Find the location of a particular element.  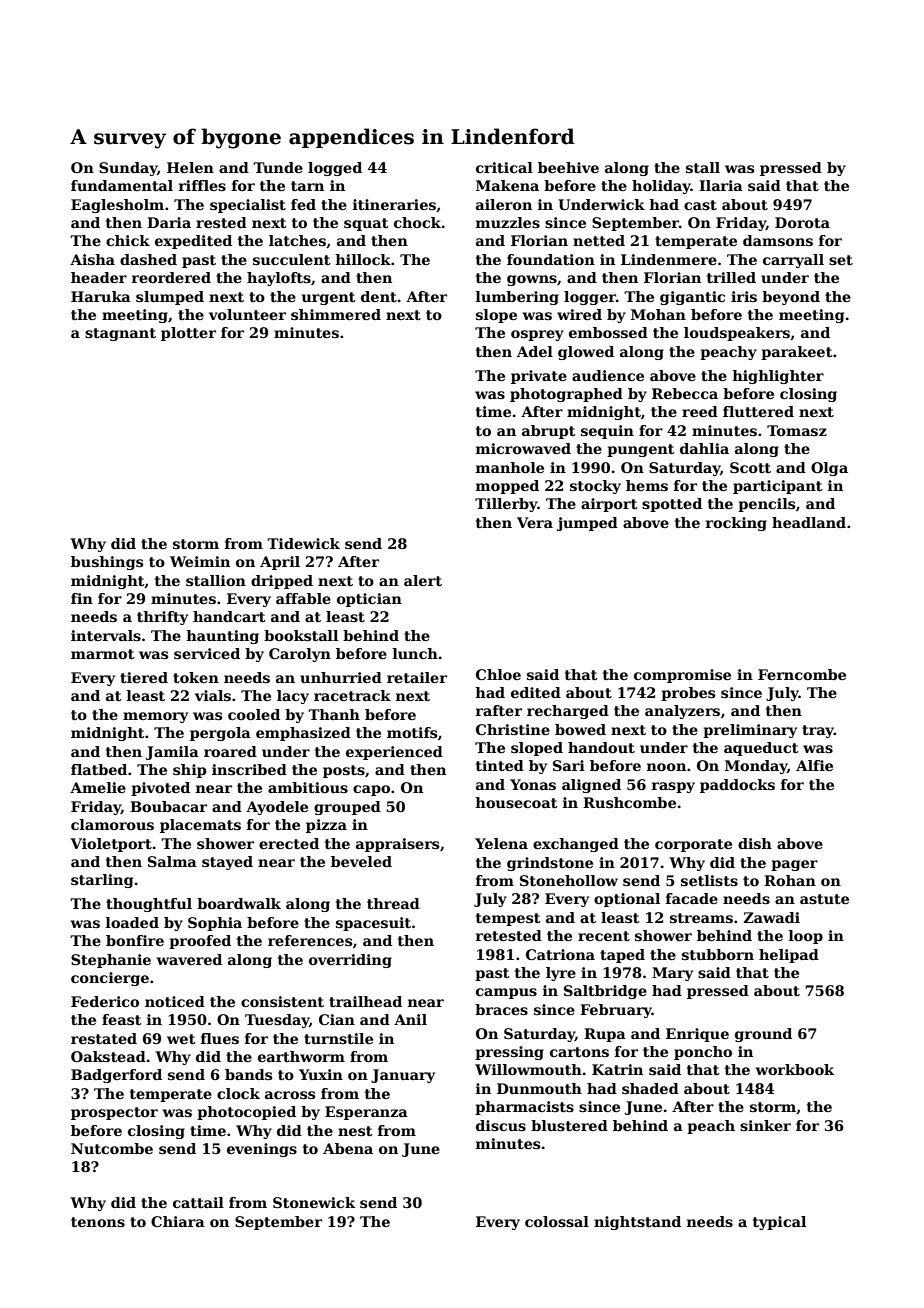

critical is located at coordinates (504, 167).
